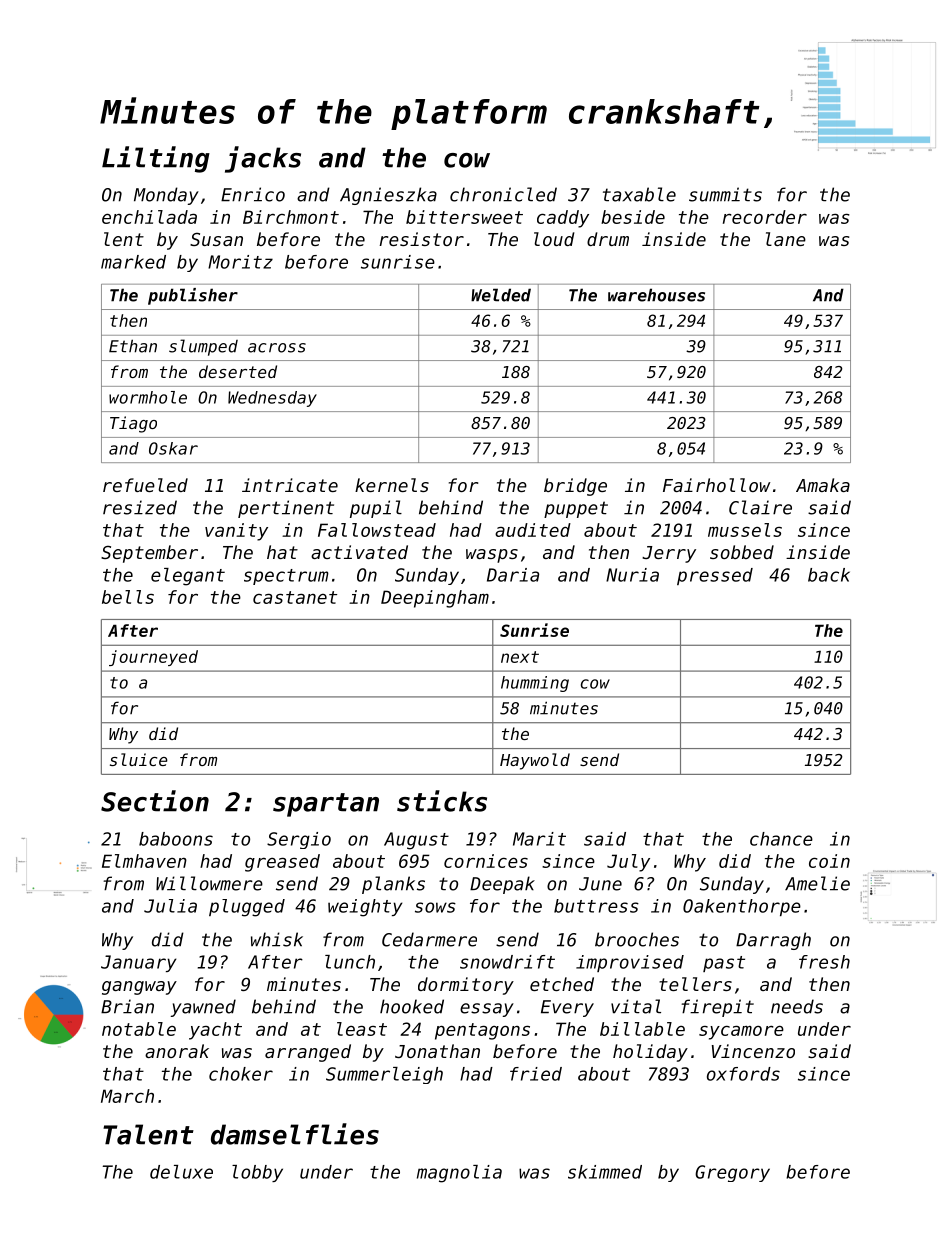 The image size is (952, 1233). I want to click on recorder, so click(765, 217).
